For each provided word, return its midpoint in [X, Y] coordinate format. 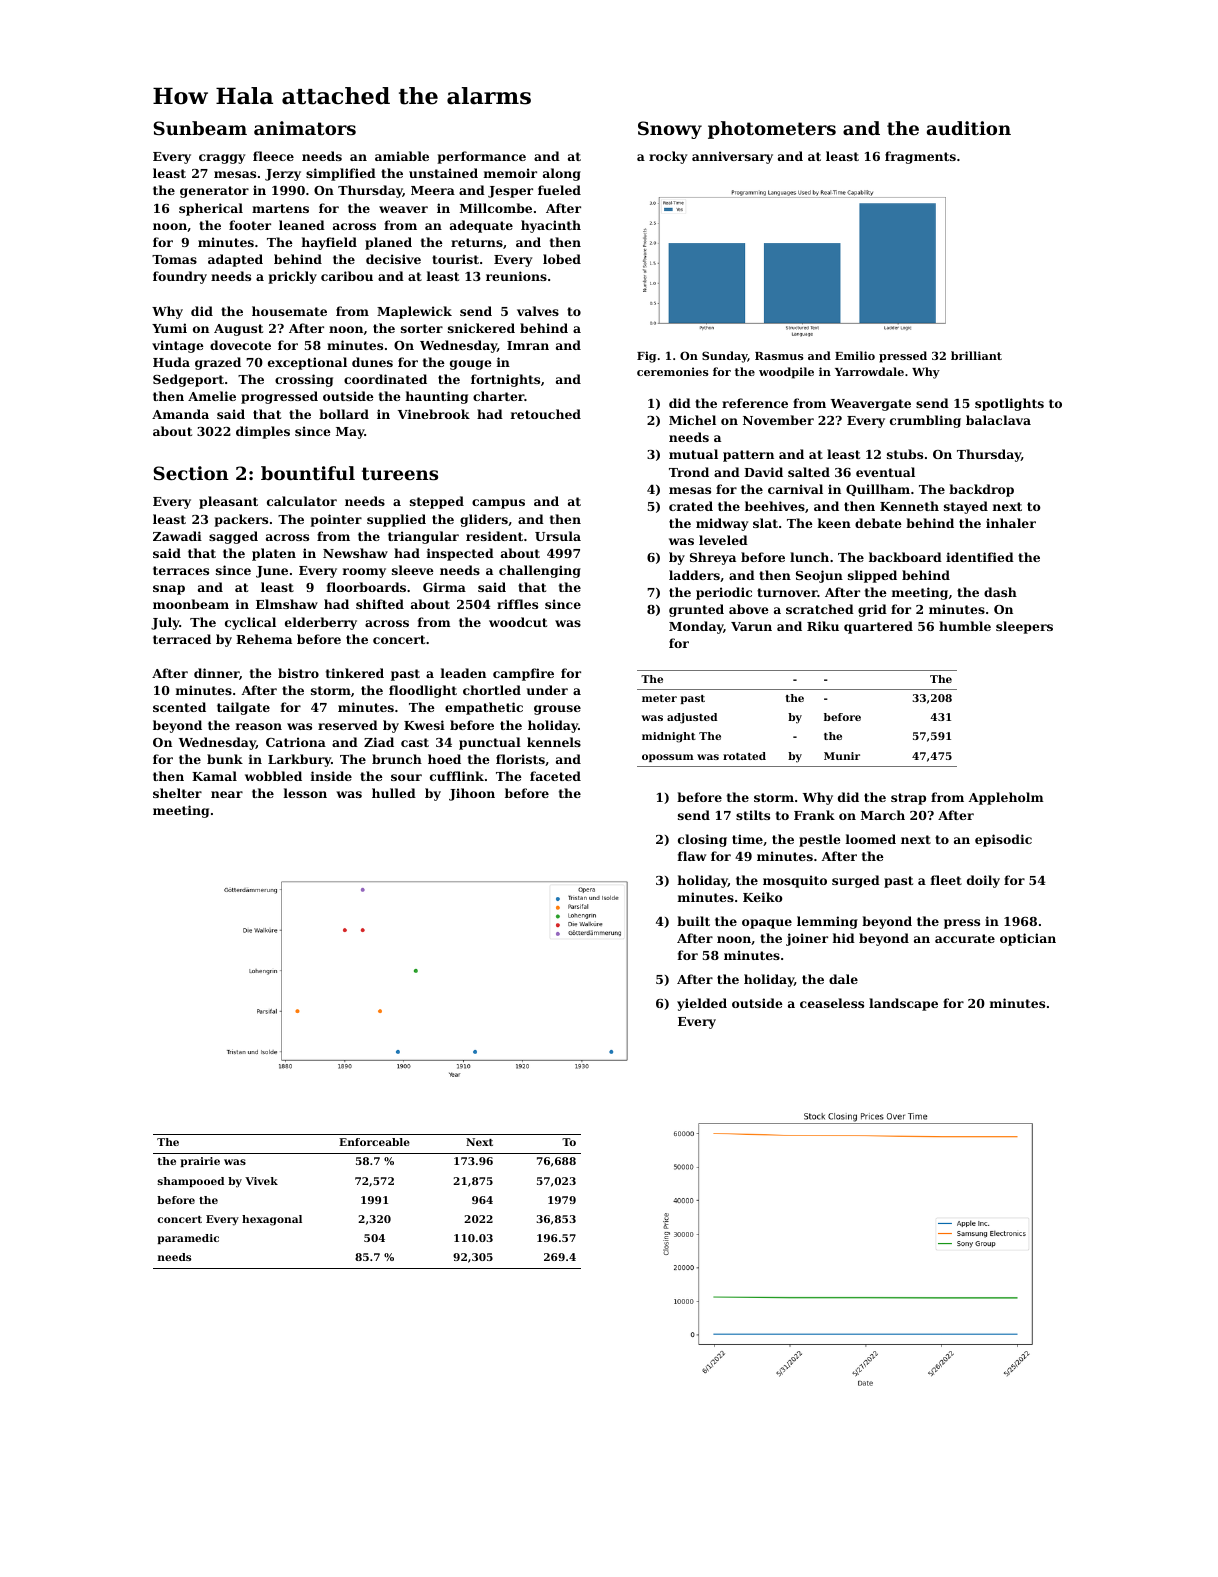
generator [214, 192]
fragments [920, 157]
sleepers [1024, 627]
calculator [302, 501]
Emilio [855, 355]
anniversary [732, 157]
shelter [177, 793]
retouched [546, 414]
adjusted [692, 718]
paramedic [188, 1239]
